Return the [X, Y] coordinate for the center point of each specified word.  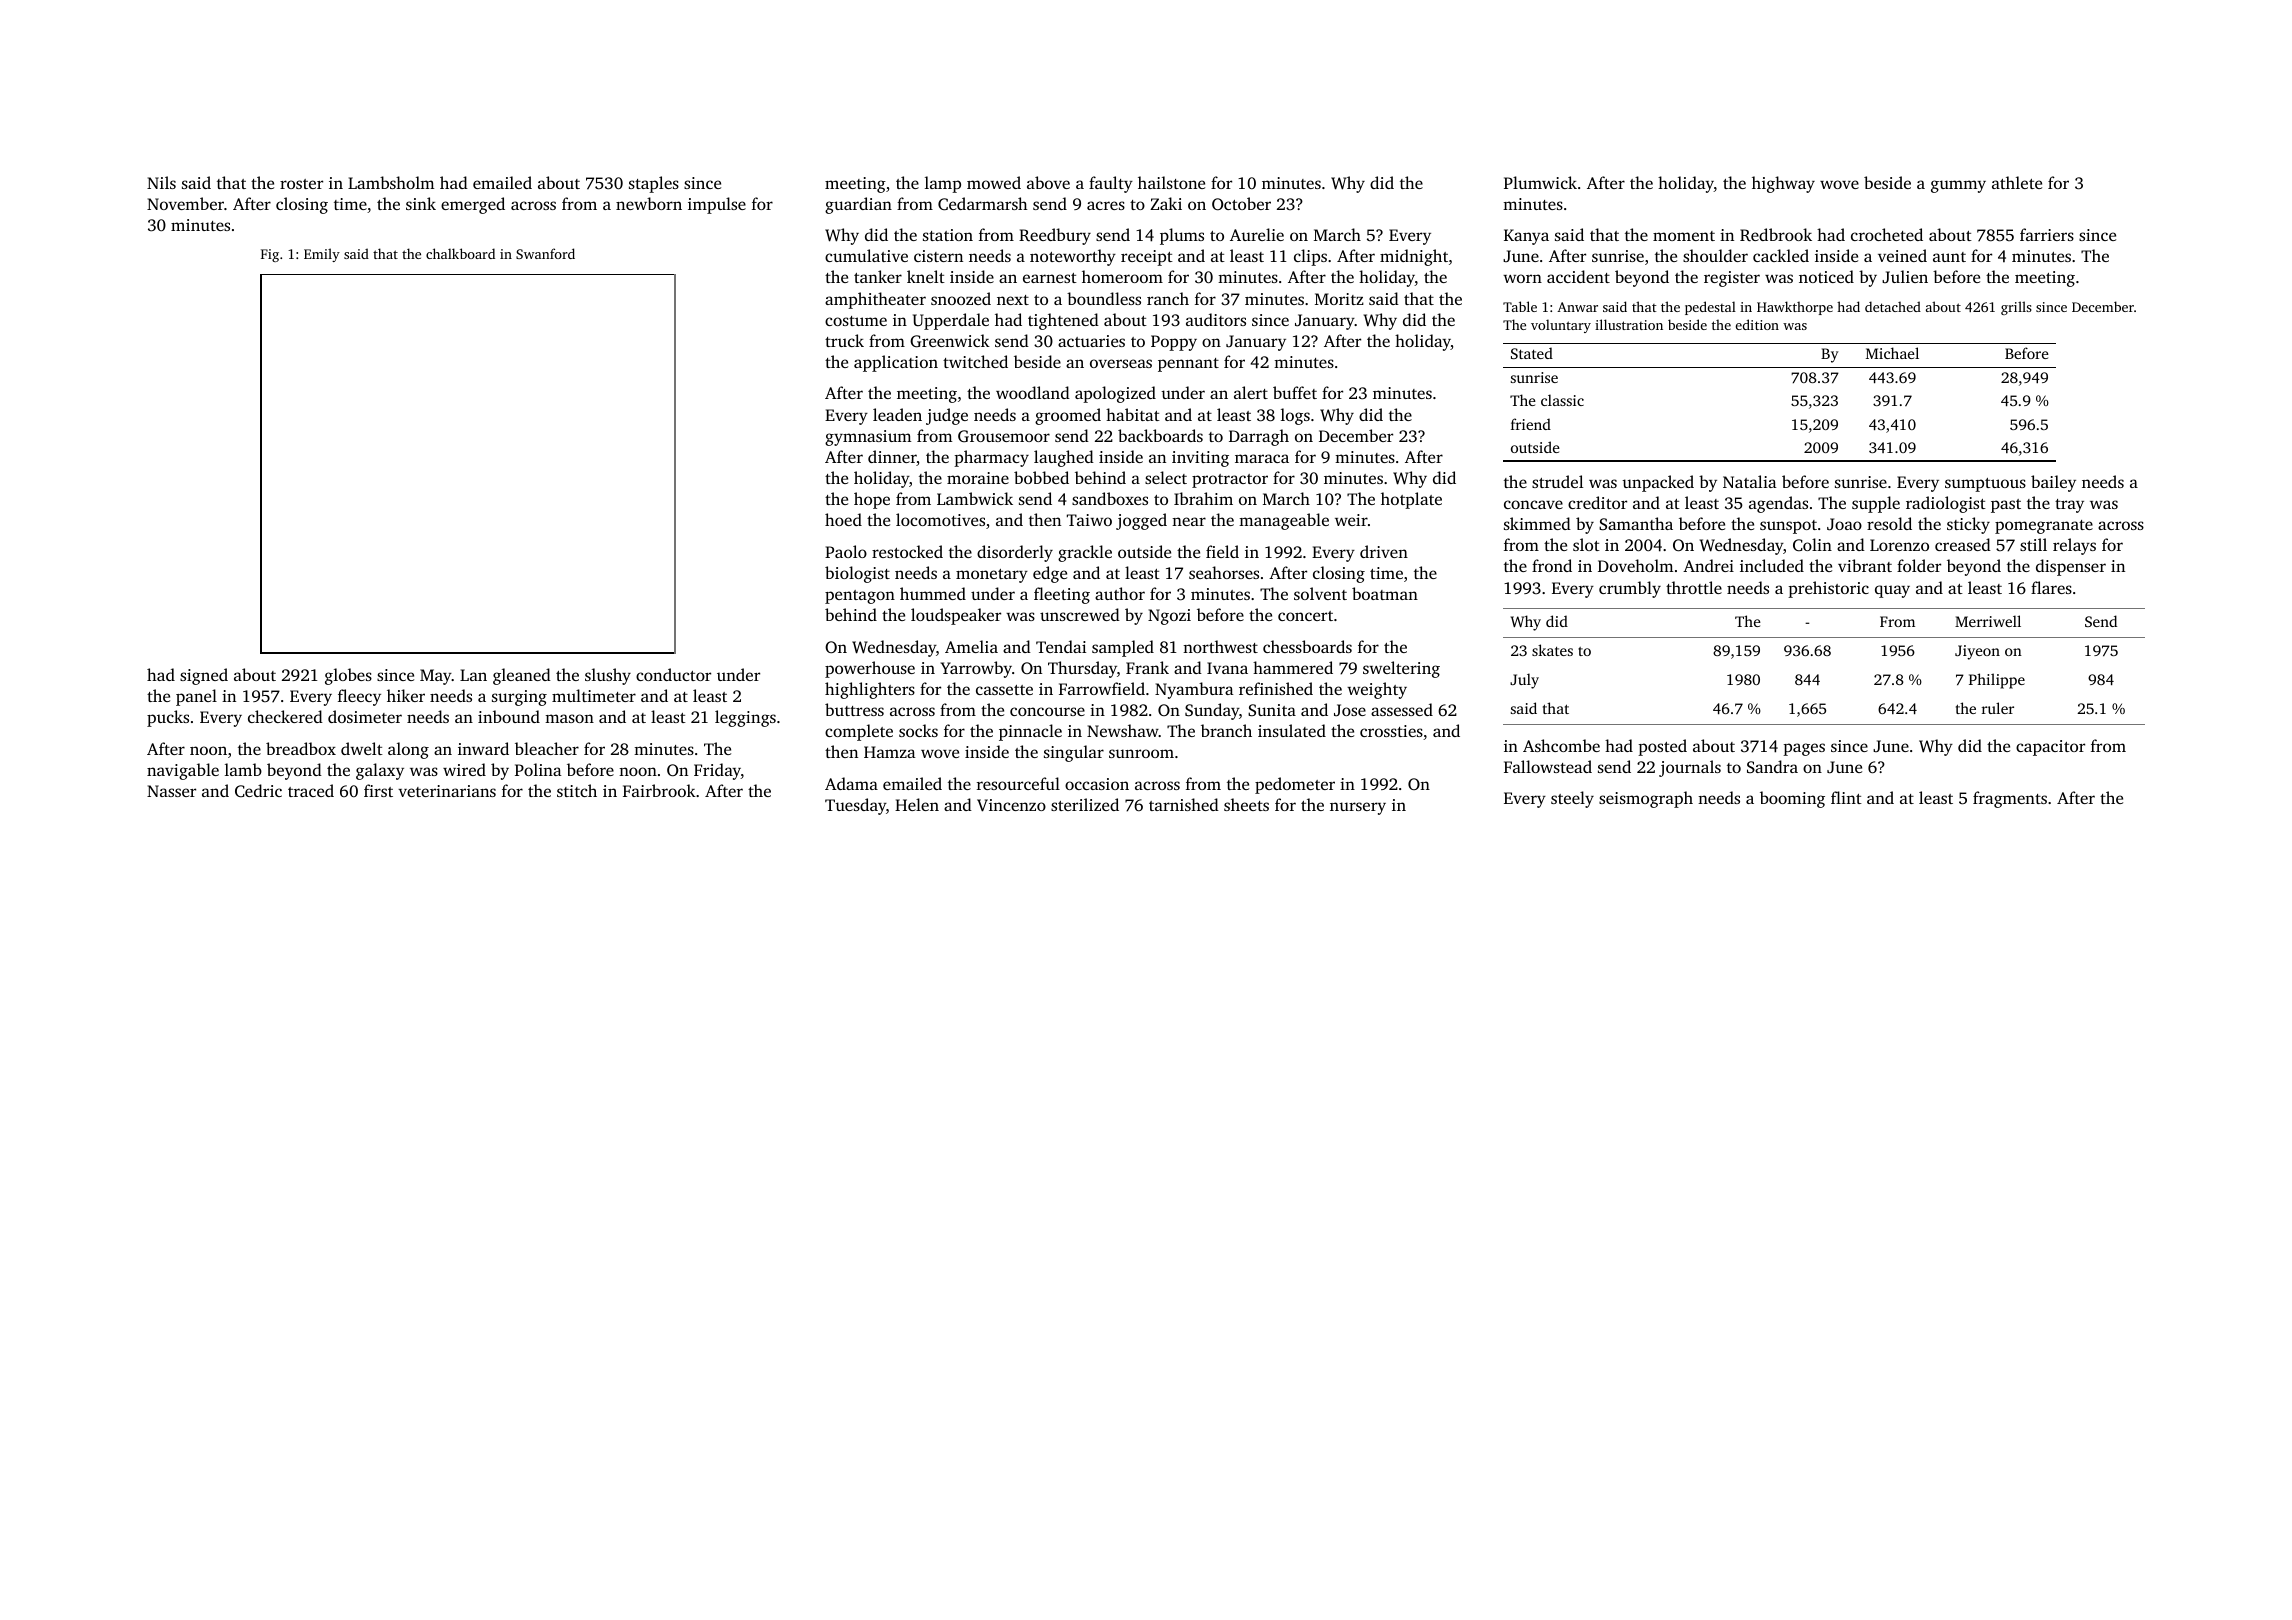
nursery [1358, 808]
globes [348, 676]
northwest [1220, 646]
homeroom [1122, 276]
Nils [161, 182]
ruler [1998, 708]
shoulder [1715, 255]
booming [1792, 799]
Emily [322, 255]
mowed [994, 182]
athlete [2017, 182]
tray [2069, 506]
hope [872, 500]
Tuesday [855, 806]
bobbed [1041, 477]
